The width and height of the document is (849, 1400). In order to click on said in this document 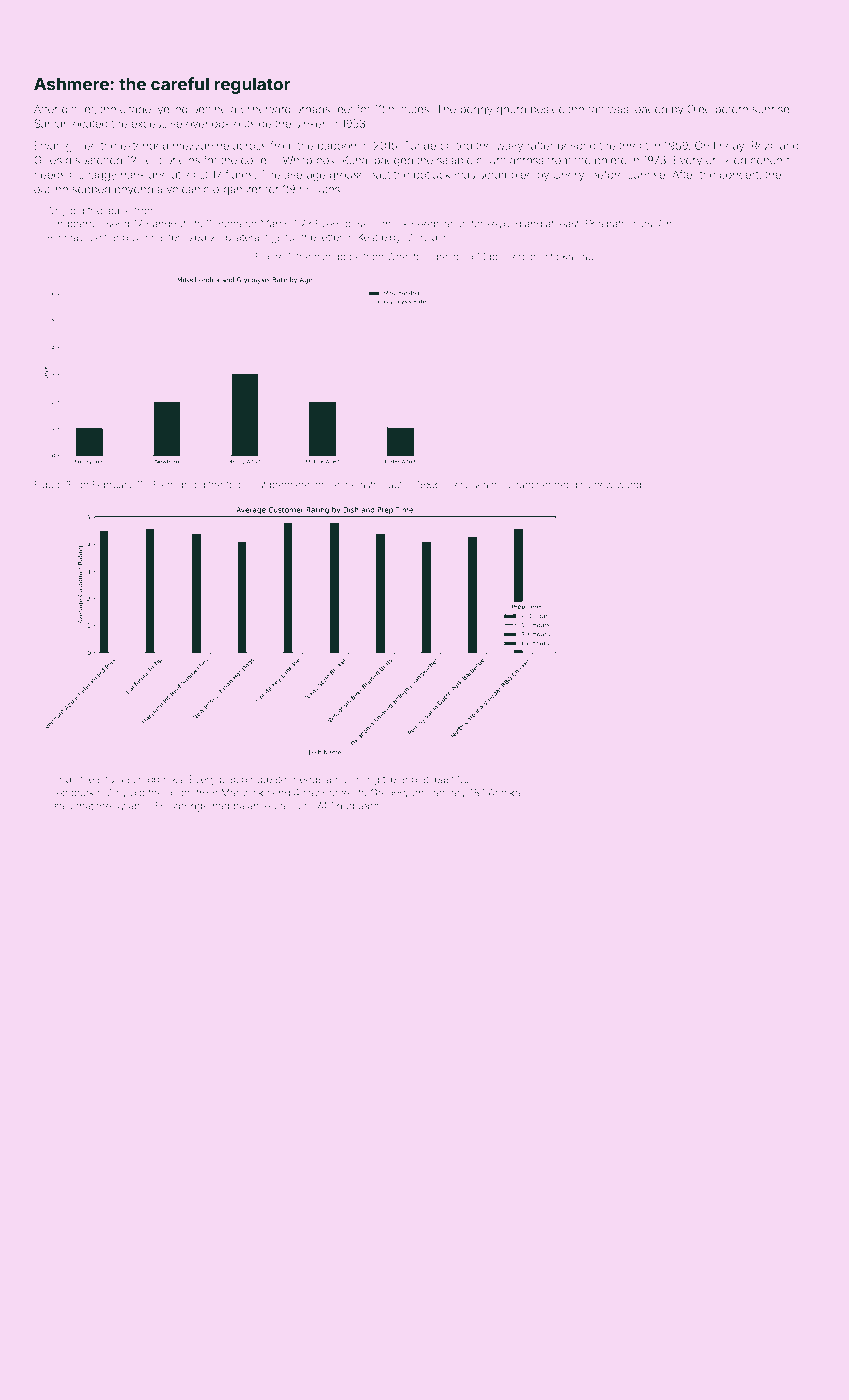, I will do `click(63, 806)`.
